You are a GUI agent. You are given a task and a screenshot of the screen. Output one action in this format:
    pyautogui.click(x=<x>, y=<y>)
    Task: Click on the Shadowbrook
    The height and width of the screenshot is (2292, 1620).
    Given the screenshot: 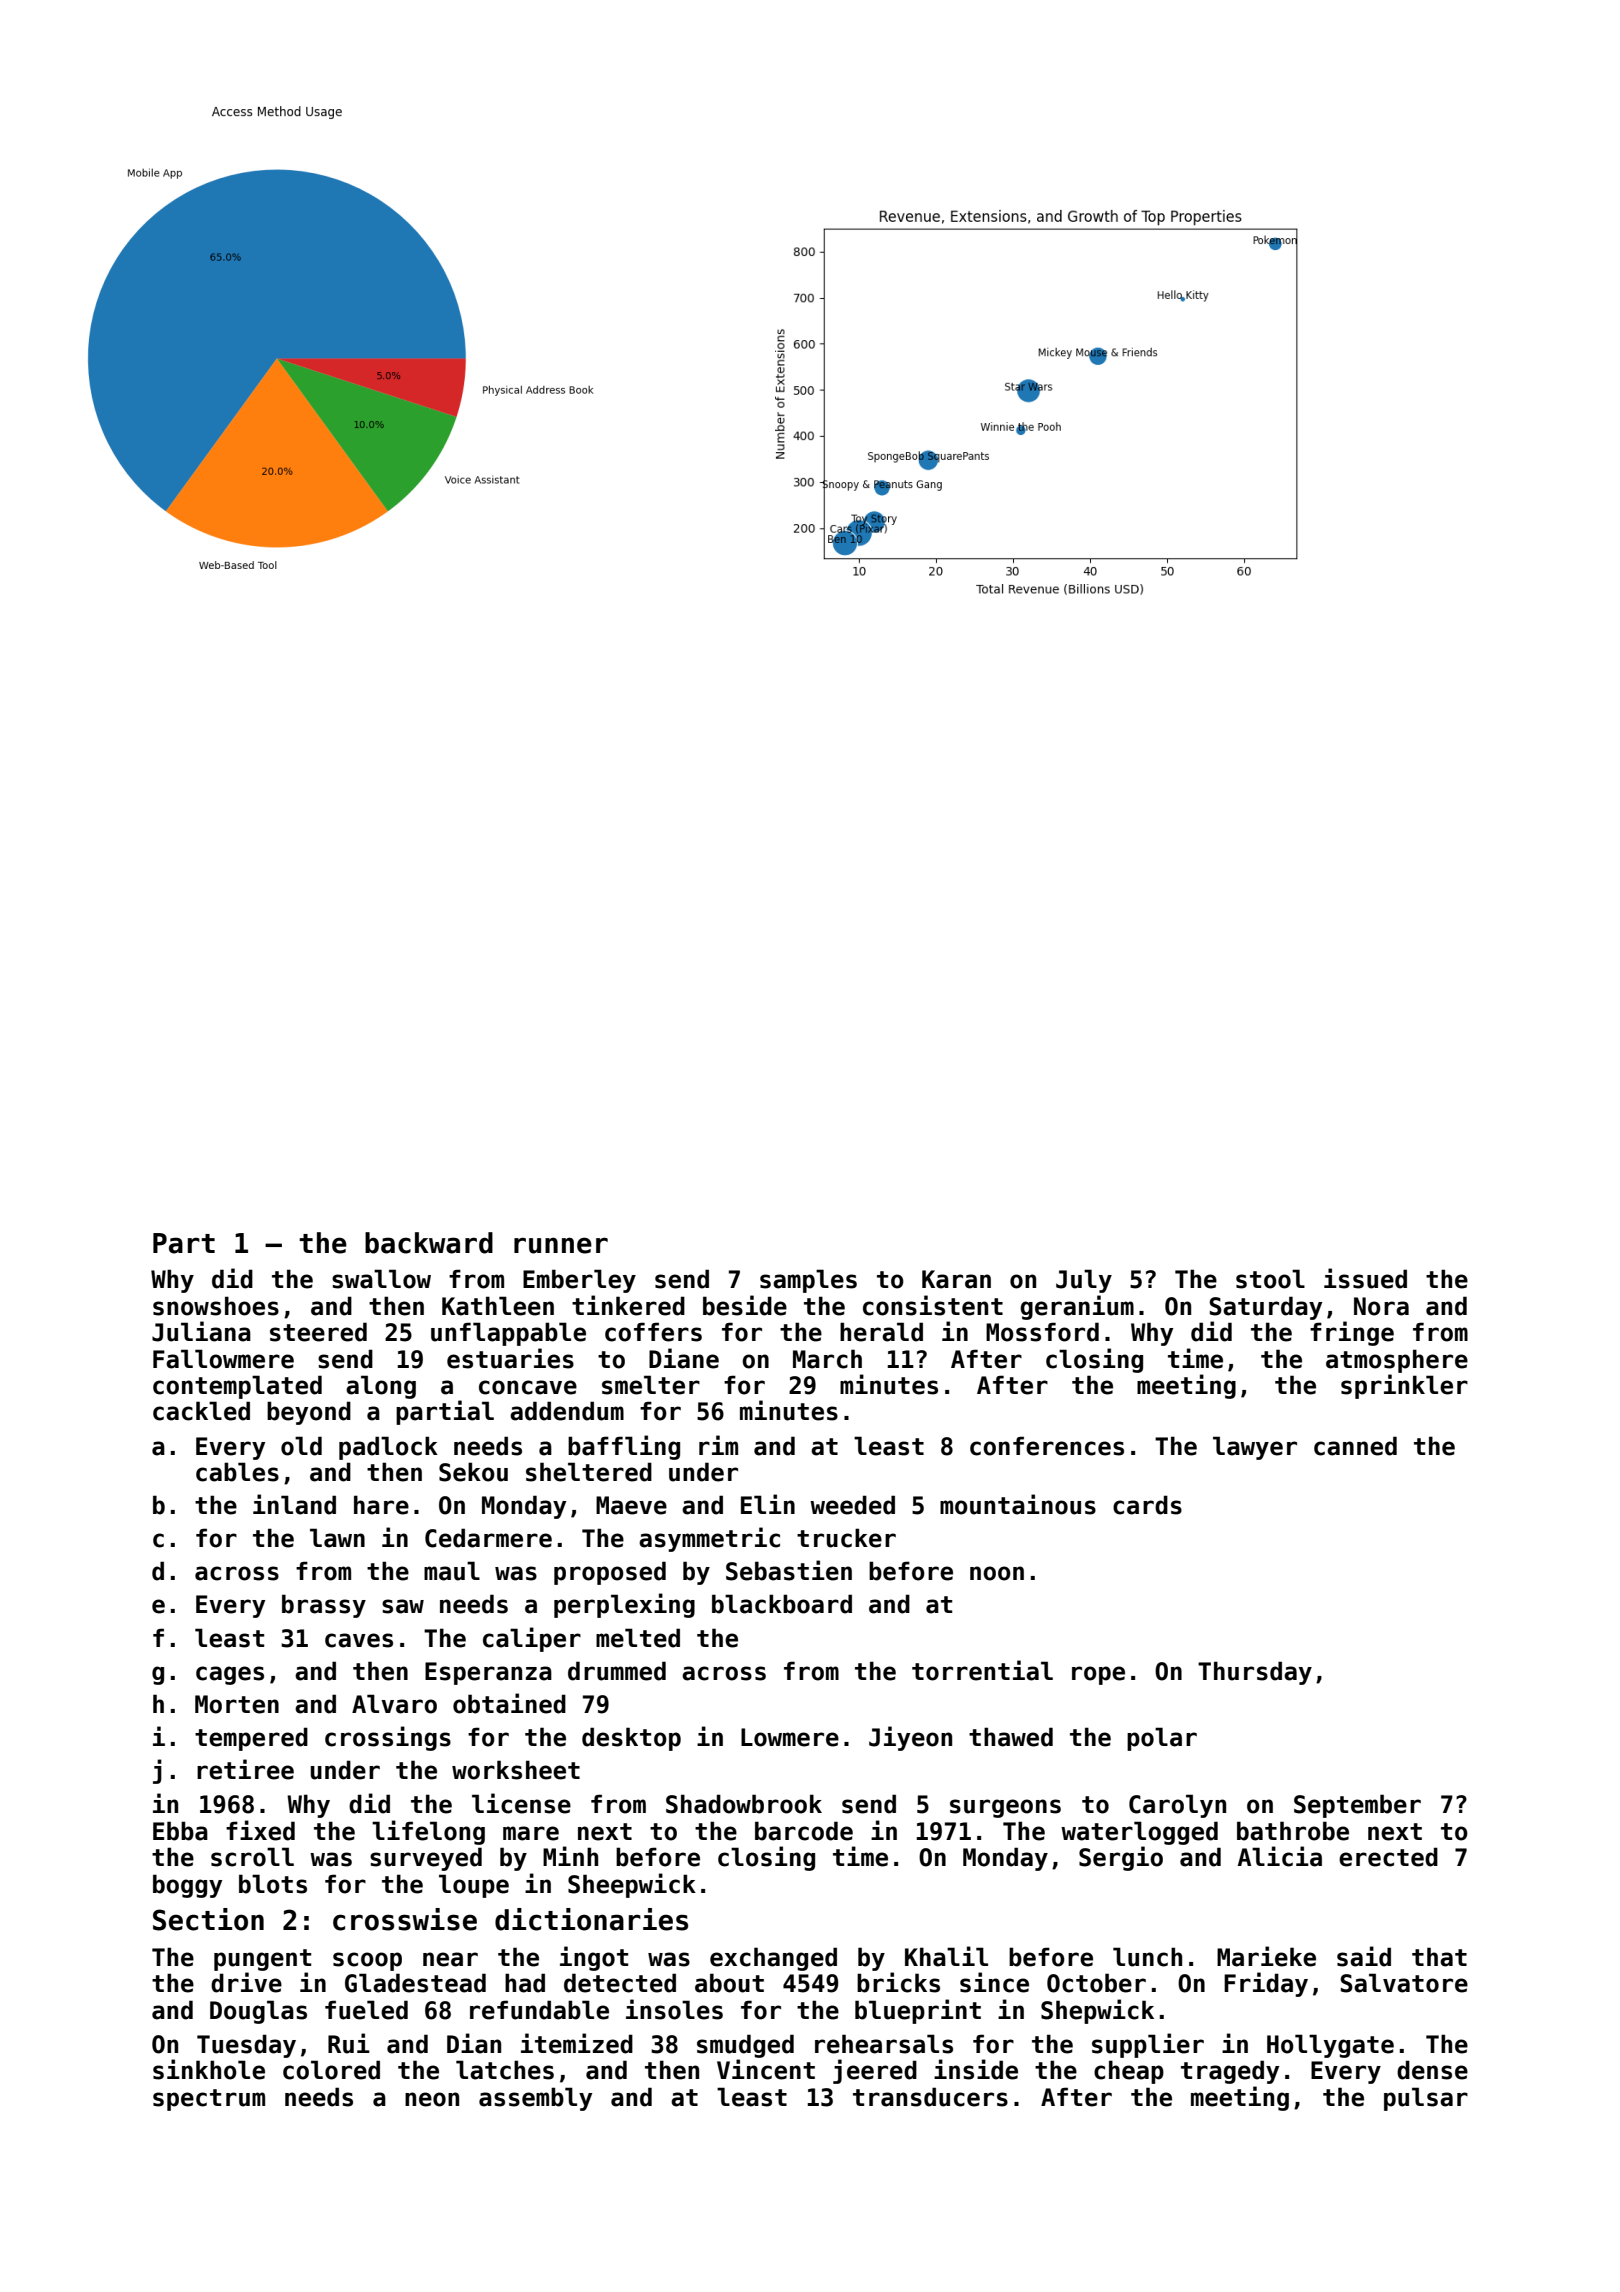 What is the action you would take?
    pyautogui.click(x=744, y=1804)
